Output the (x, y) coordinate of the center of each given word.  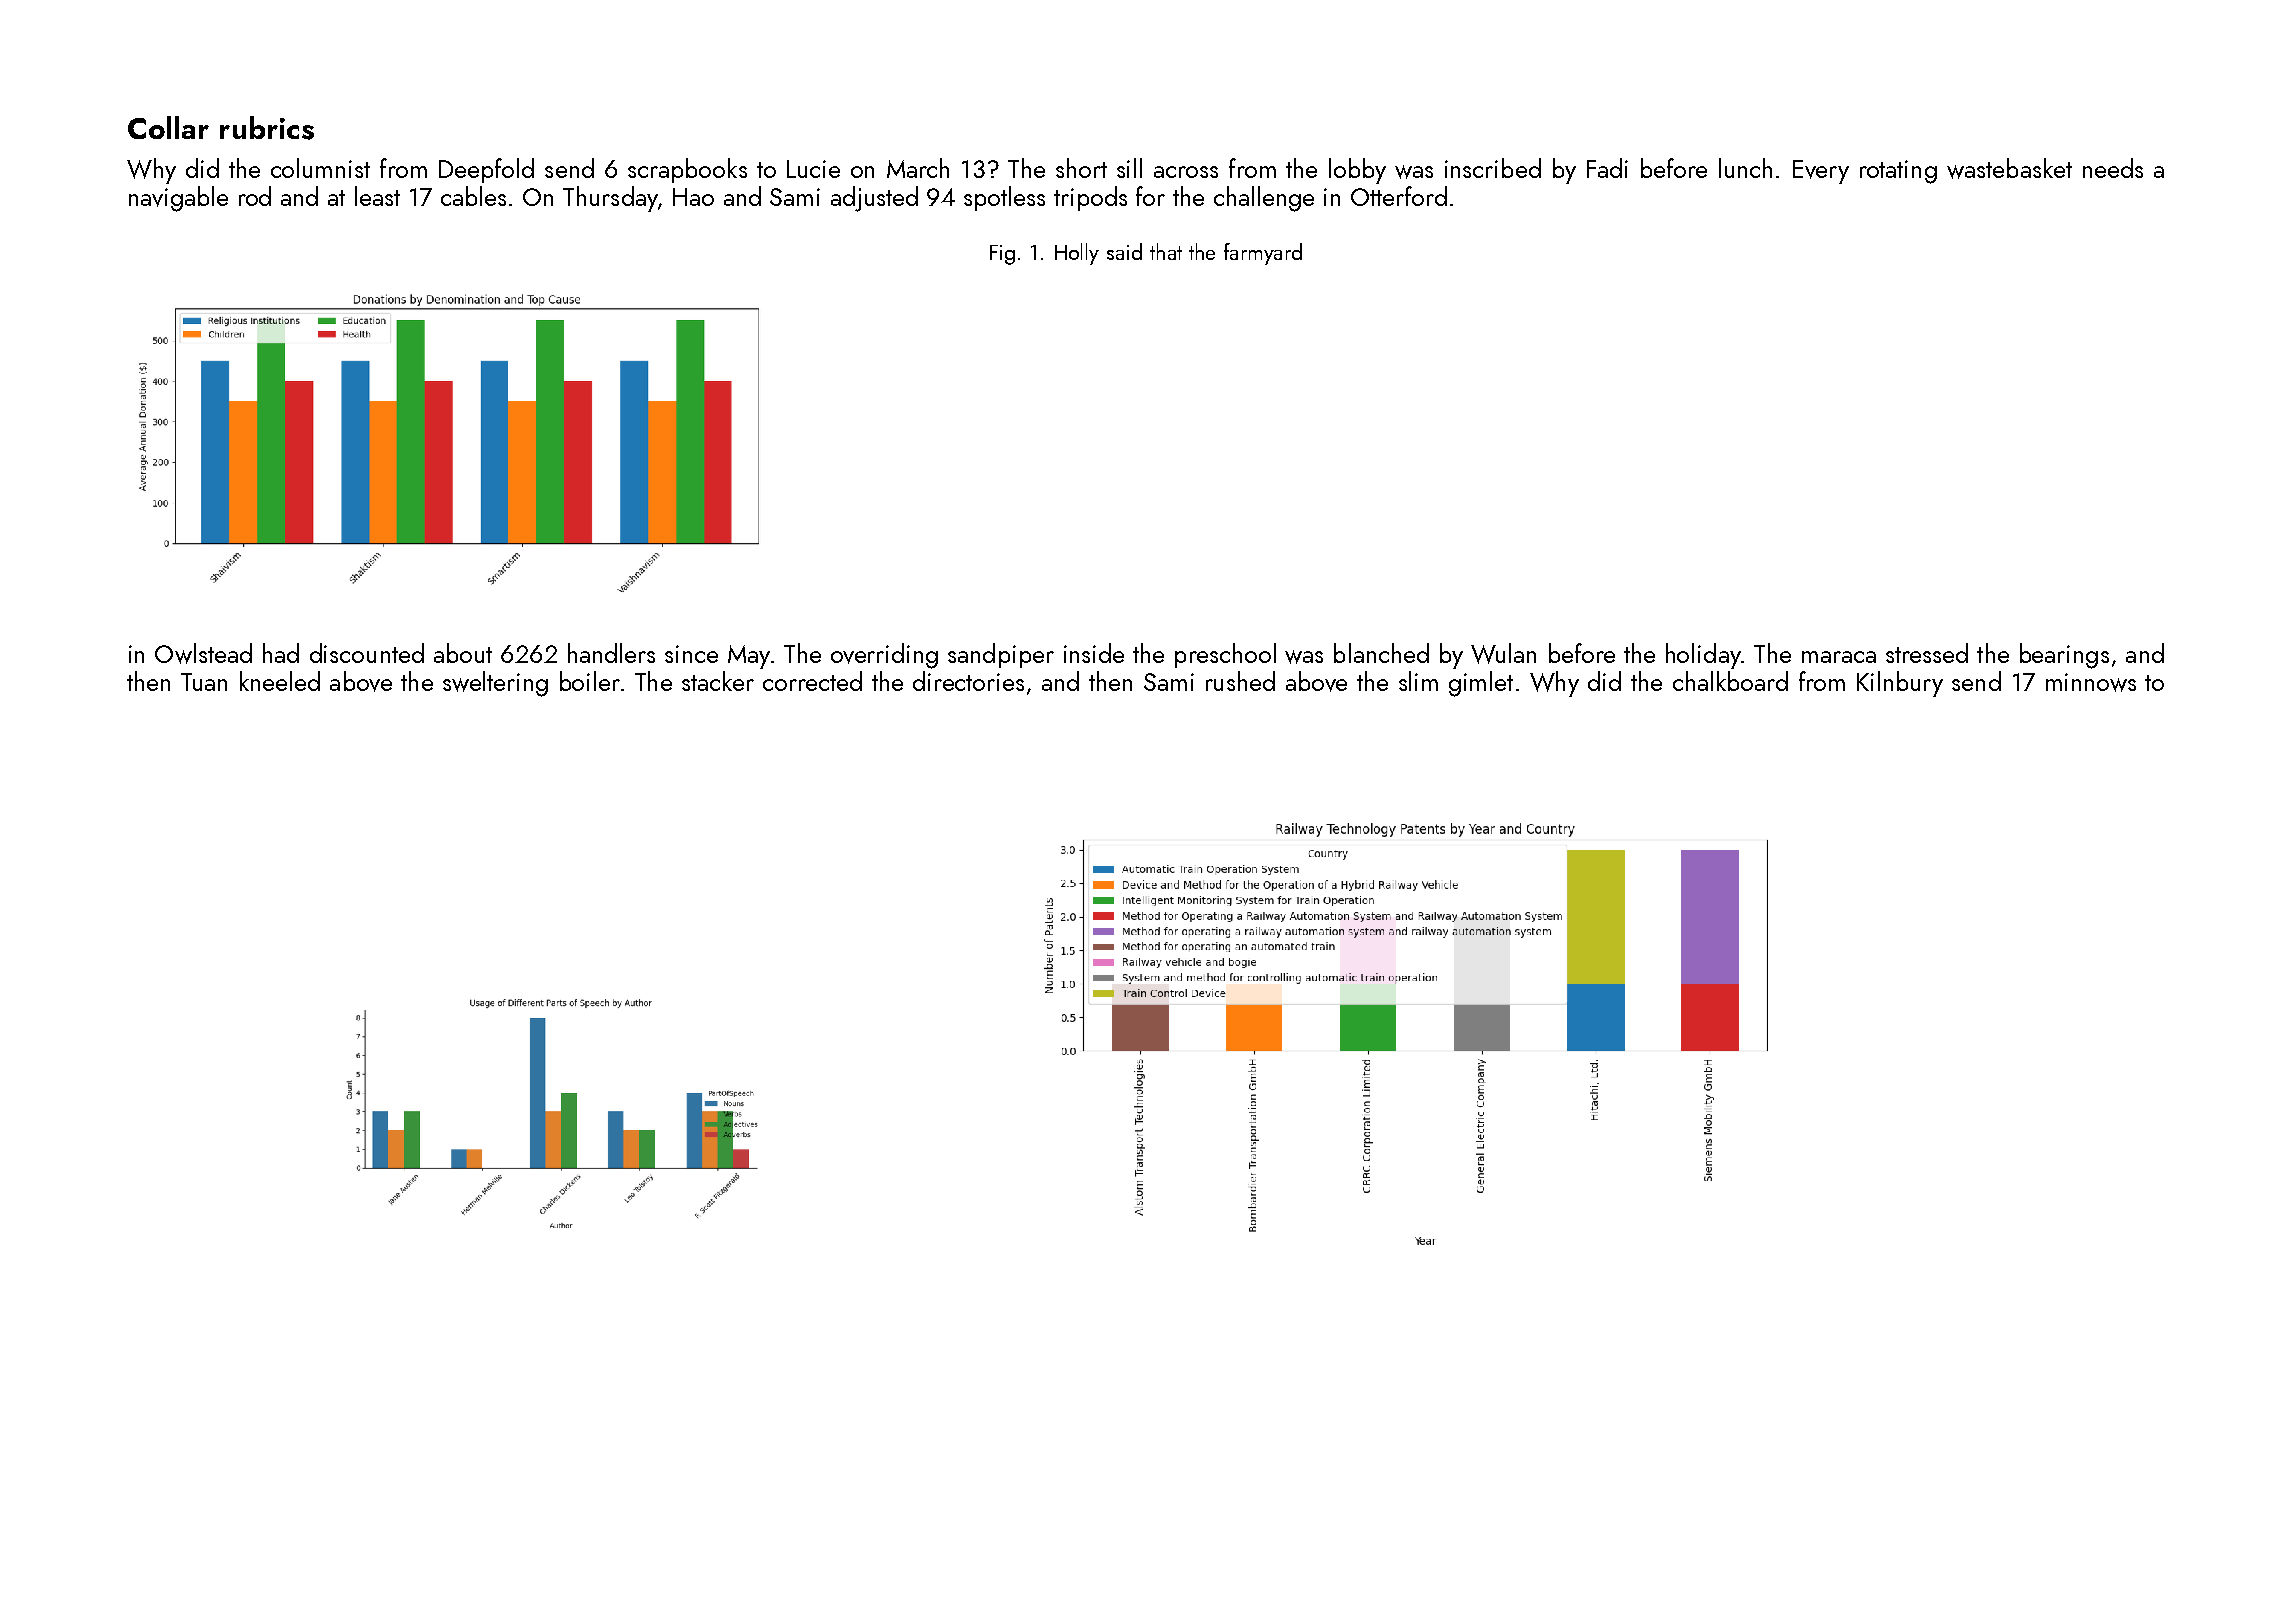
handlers (611, 653)
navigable (178, 199)
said (1124, 251)
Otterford (1399, 196)
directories (968, 681)
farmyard (1263, 254)
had (281, 653)
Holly (1077, 254)
